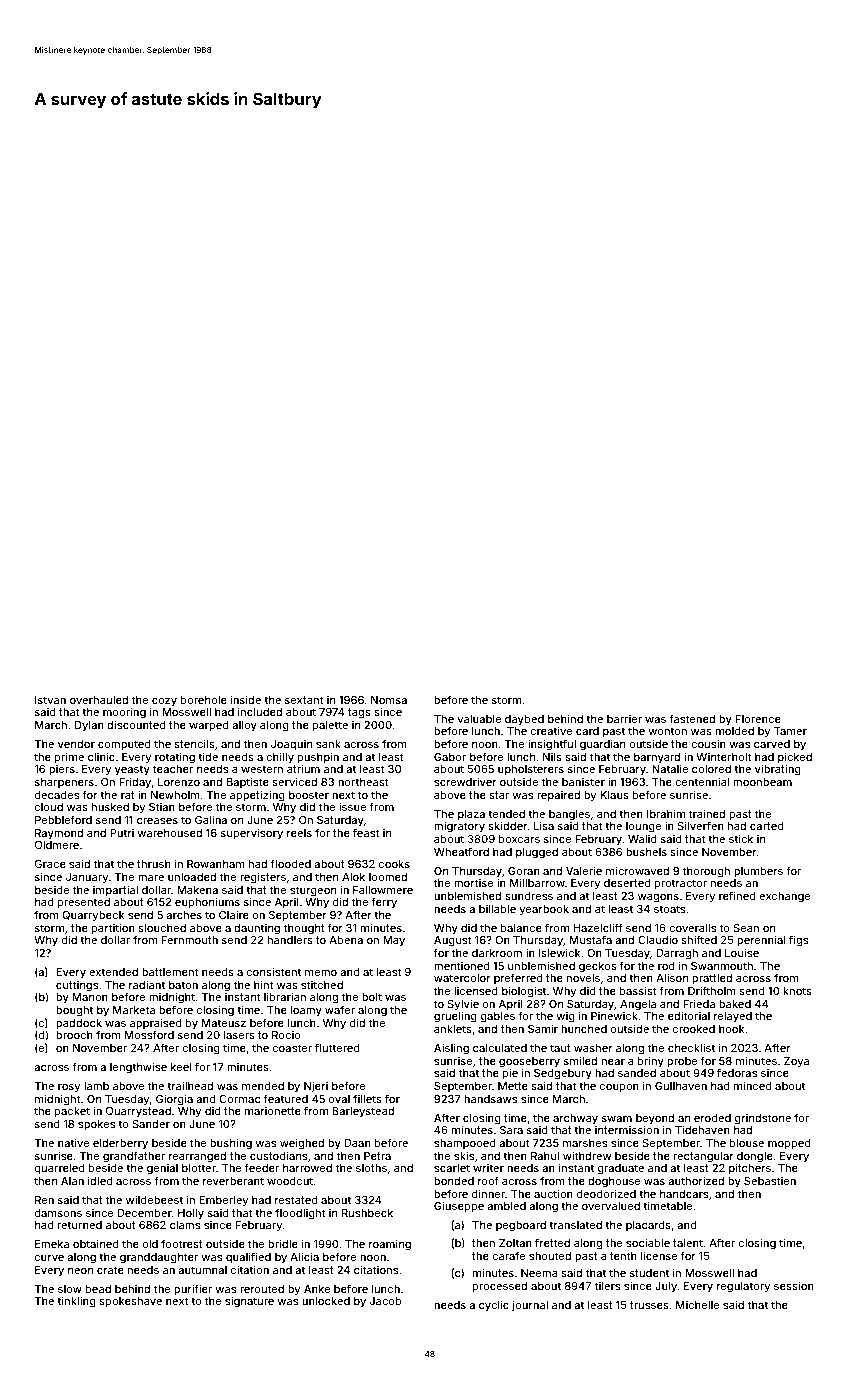 This screenshot has height=1400, width=849. Describe the element at coordinates (389, 700) in the screenshot. I see `Nomsa` at that location.
